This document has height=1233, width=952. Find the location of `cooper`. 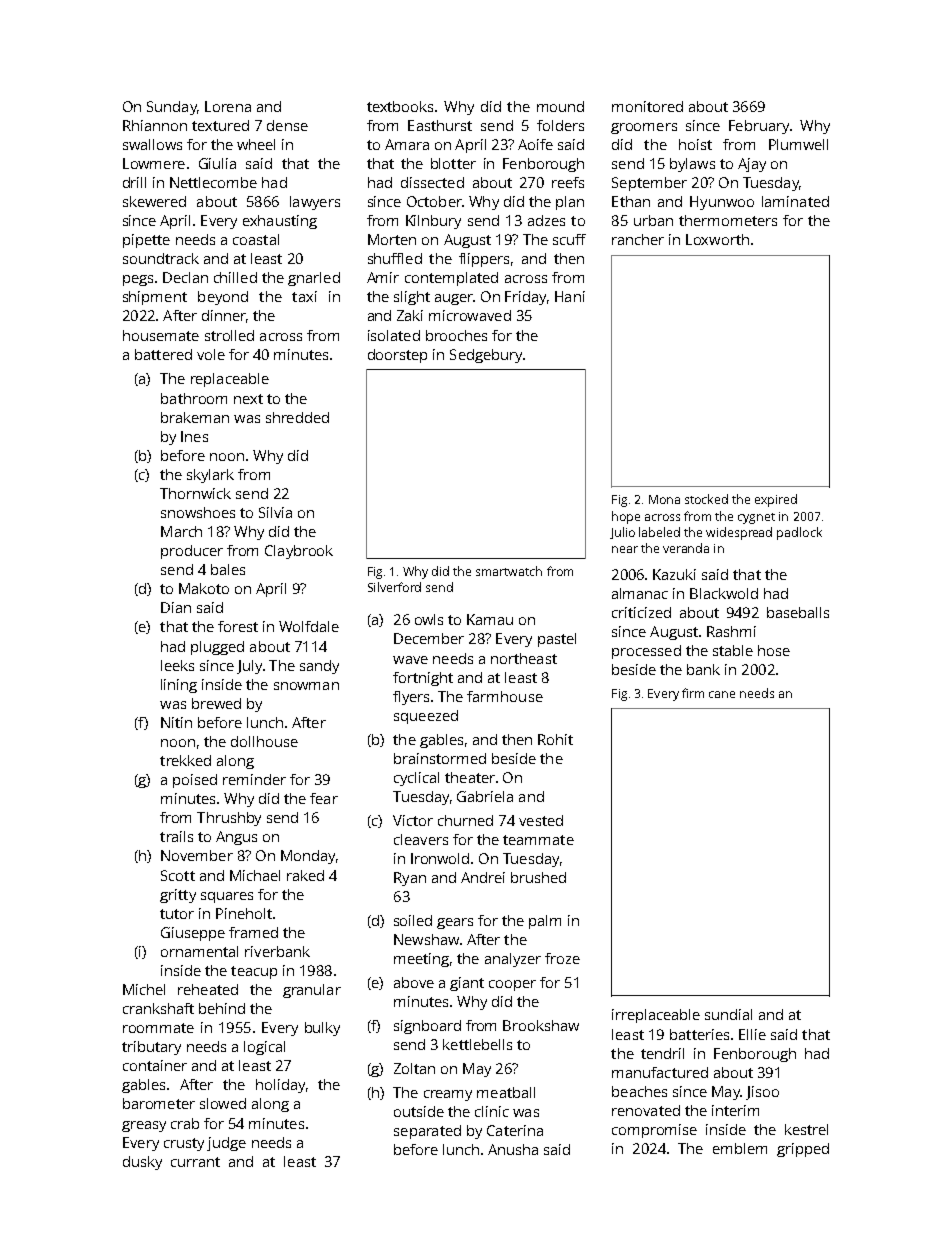

cooper is located at coordinates (512, 985).
